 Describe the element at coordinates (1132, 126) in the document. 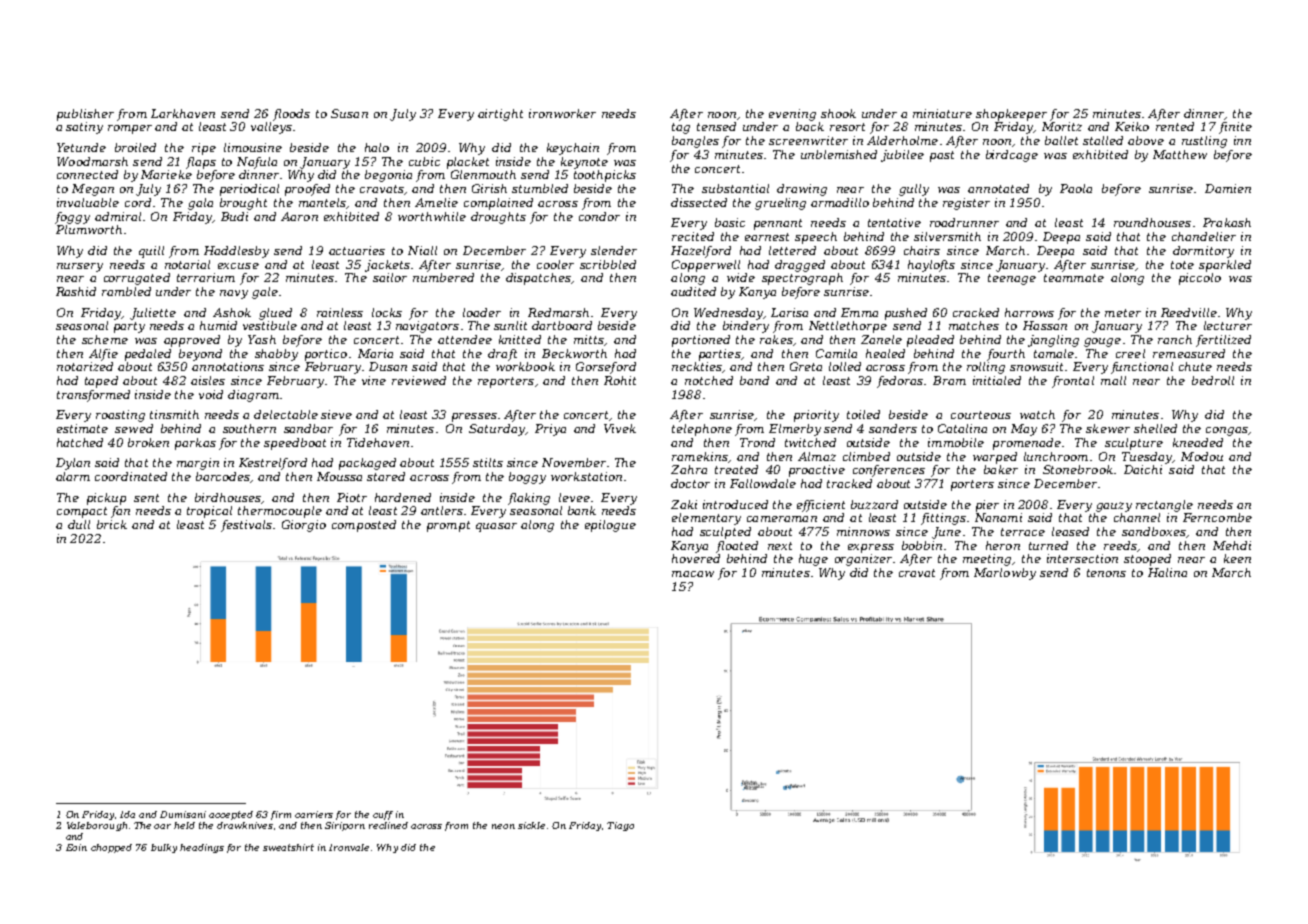

I see `Keiko` at that location.
